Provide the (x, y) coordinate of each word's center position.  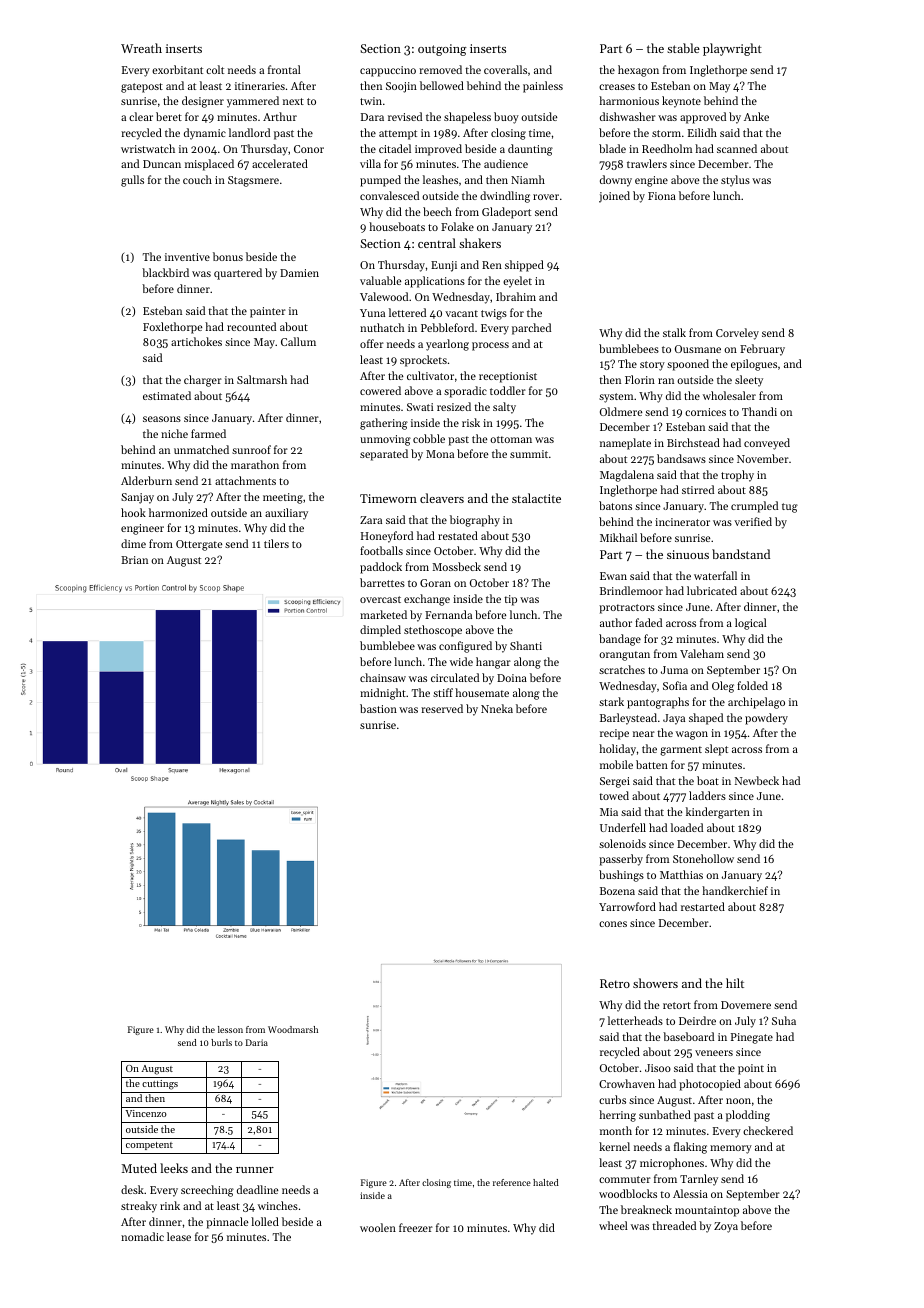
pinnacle (227, 1223)
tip (510, 600)
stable (683, 48)
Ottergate (199, 545)
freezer (416, 1227)
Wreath (141, 48)
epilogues (754, 365)
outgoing (442, 50)
